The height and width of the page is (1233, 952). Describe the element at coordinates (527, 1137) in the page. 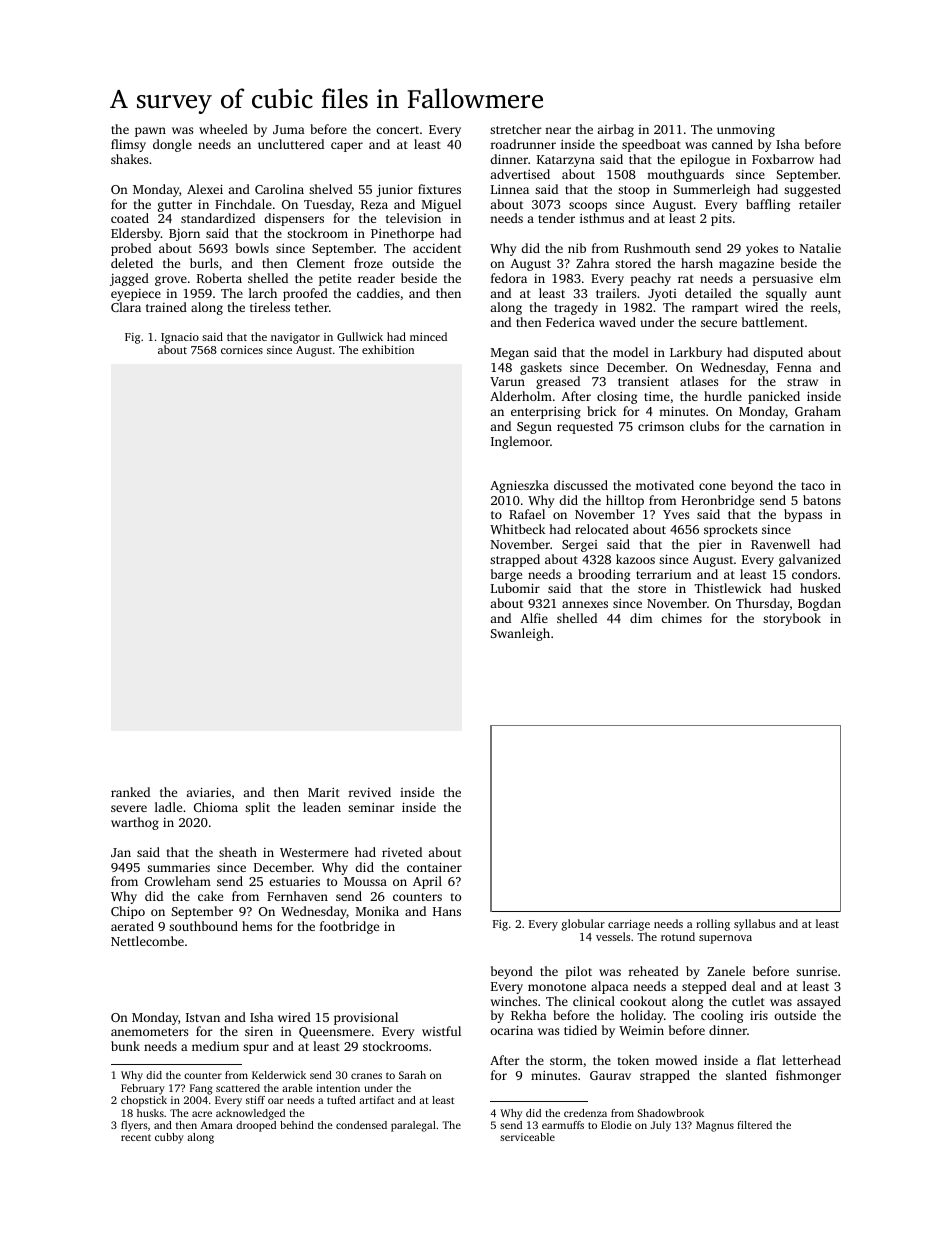

I see `serviceable` at that location.
